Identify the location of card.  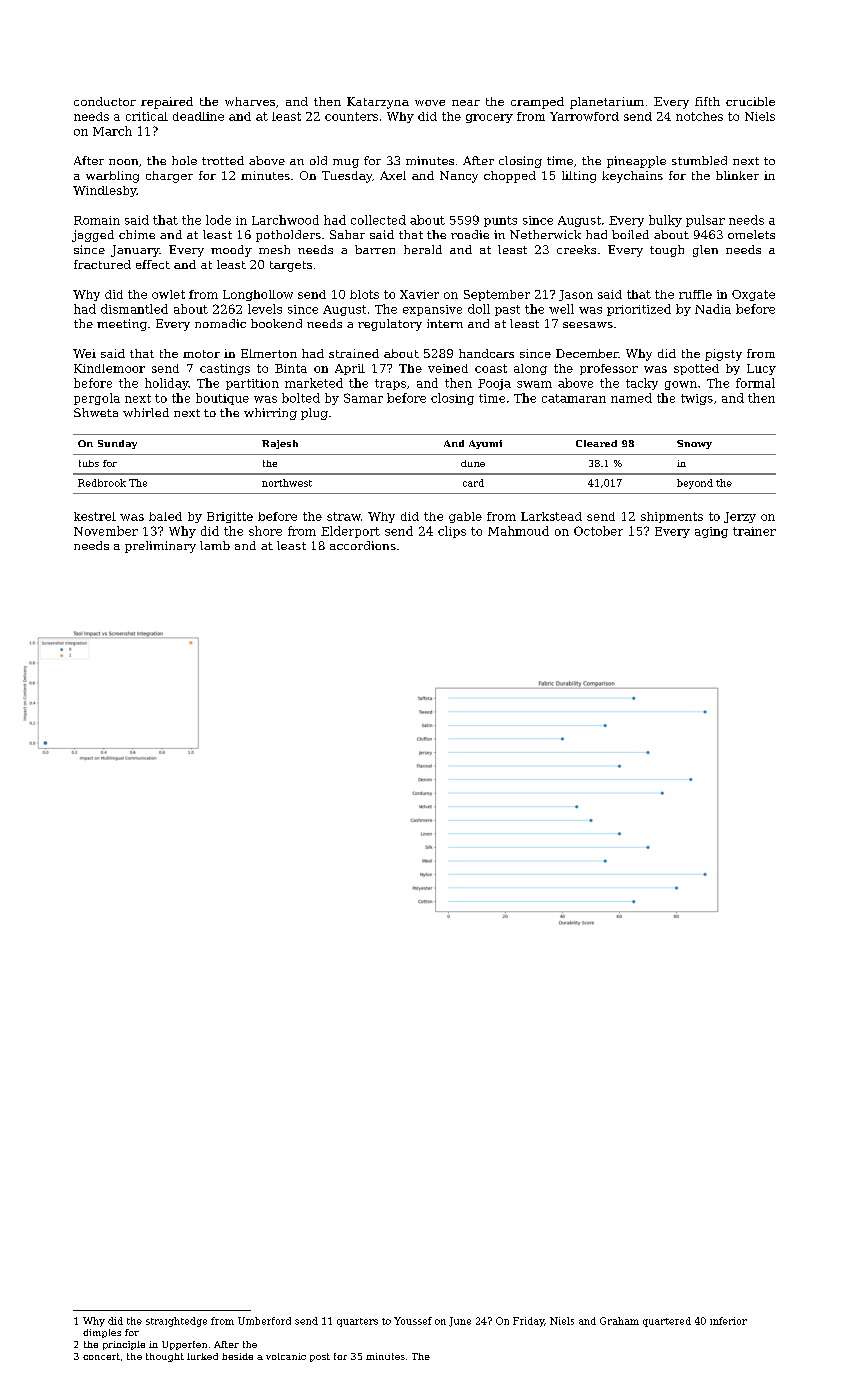
(473, 483).
